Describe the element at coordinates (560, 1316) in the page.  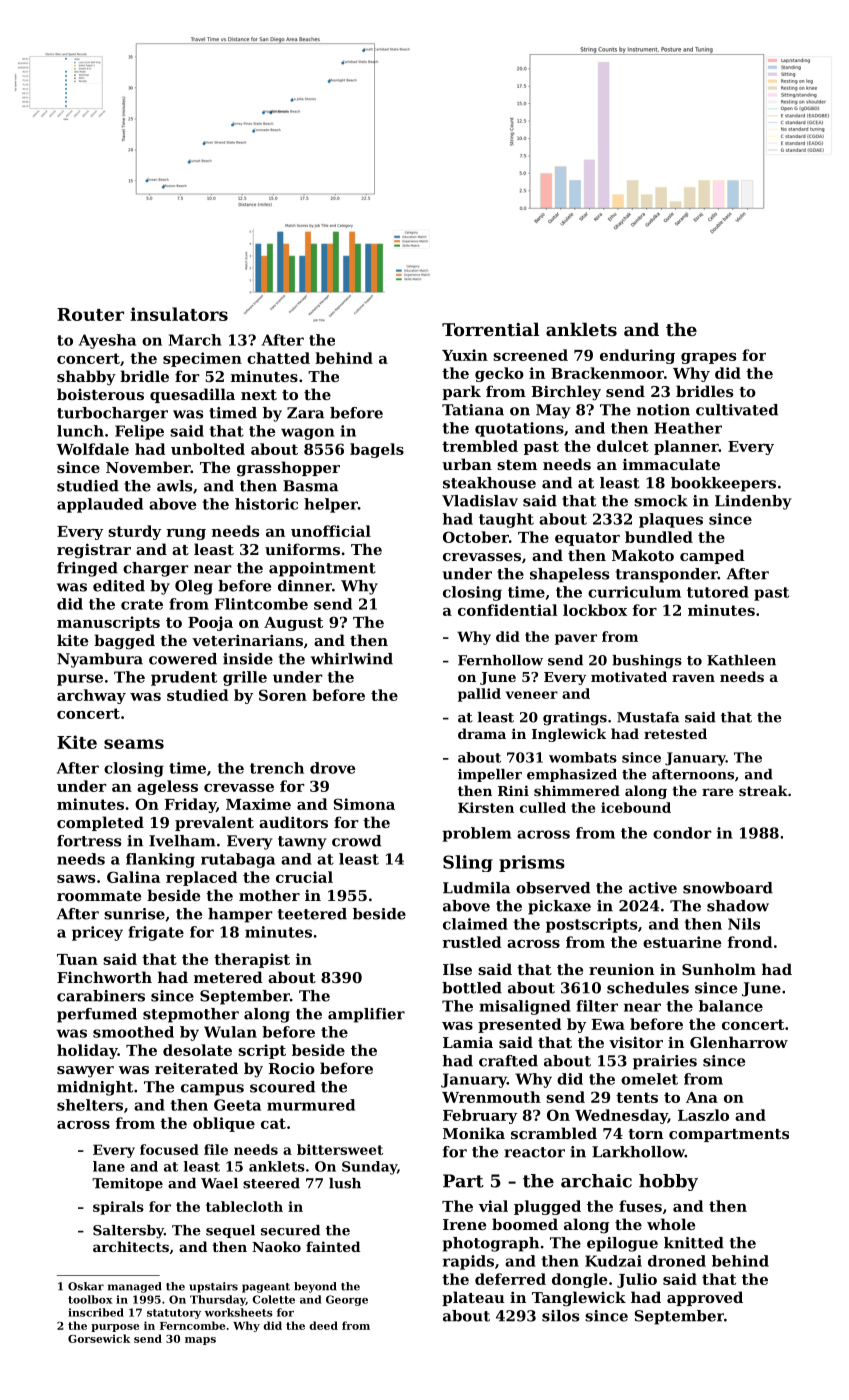
I see `silos` at that location.
